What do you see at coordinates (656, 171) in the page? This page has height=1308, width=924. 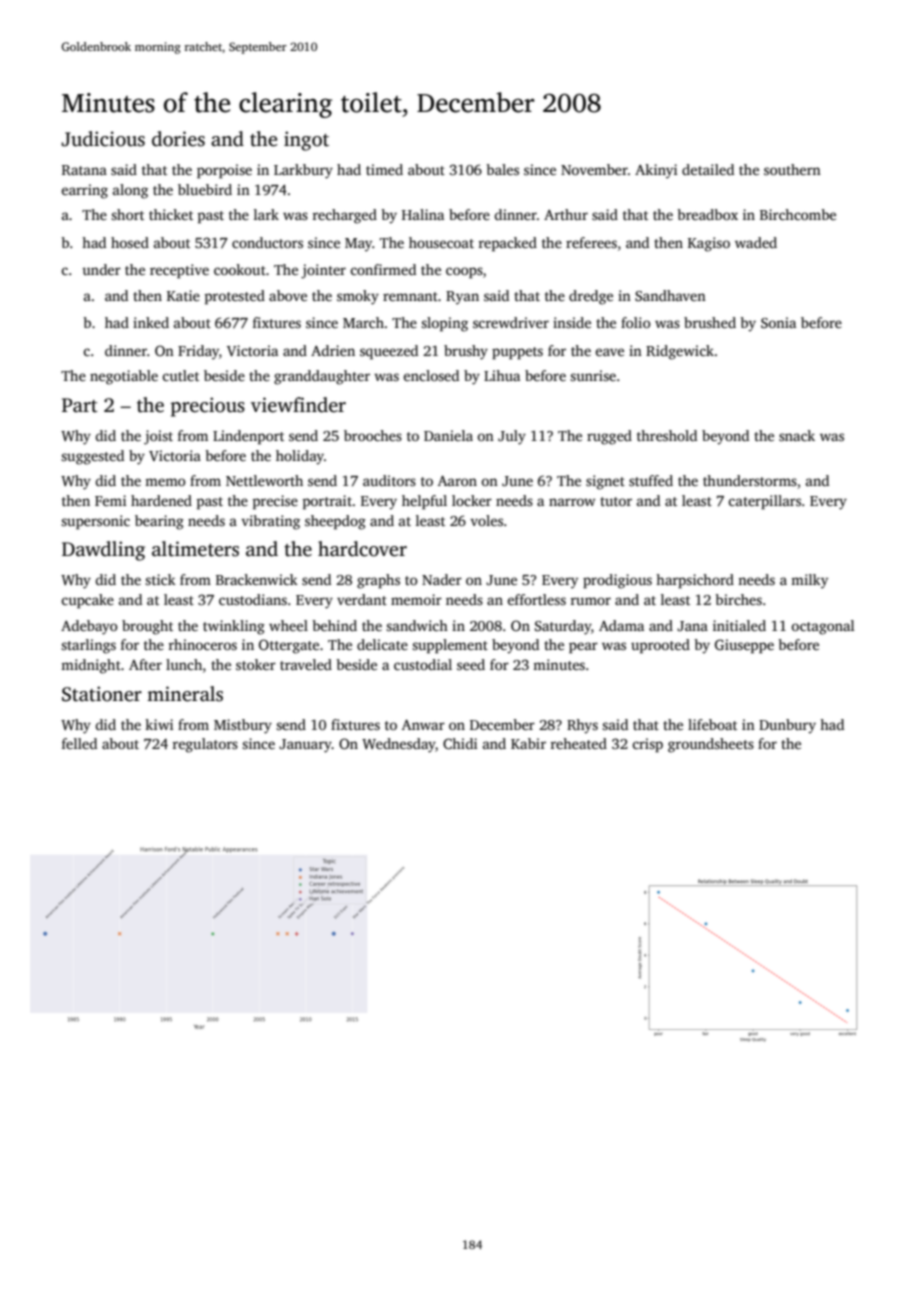 I see `Akinyi` at bounding box center [656, 171].
